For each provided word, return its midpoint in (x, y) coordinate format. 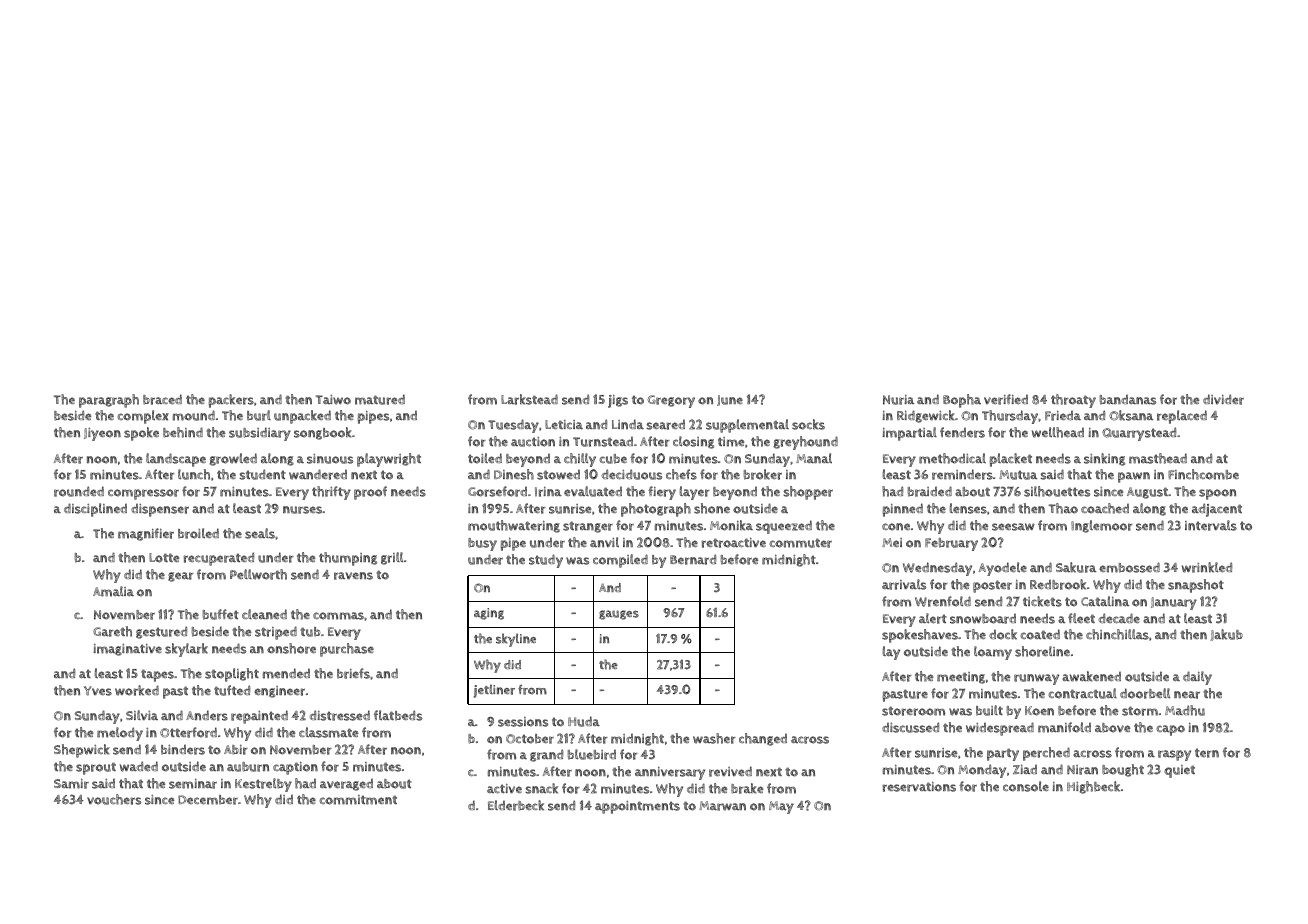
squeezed (784, 527)
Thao (1063, 508)
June (730, 400)
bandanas (1128, 400)
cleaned (264, 614)
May (781, 807)
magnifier (146, 534)
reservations (919, 787)
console (1026, 786)
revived (730, 771)
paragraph (109, 401)
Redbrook (1058, 584)
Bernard (693, 559)
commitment (358, 800)
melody (120, 734)
